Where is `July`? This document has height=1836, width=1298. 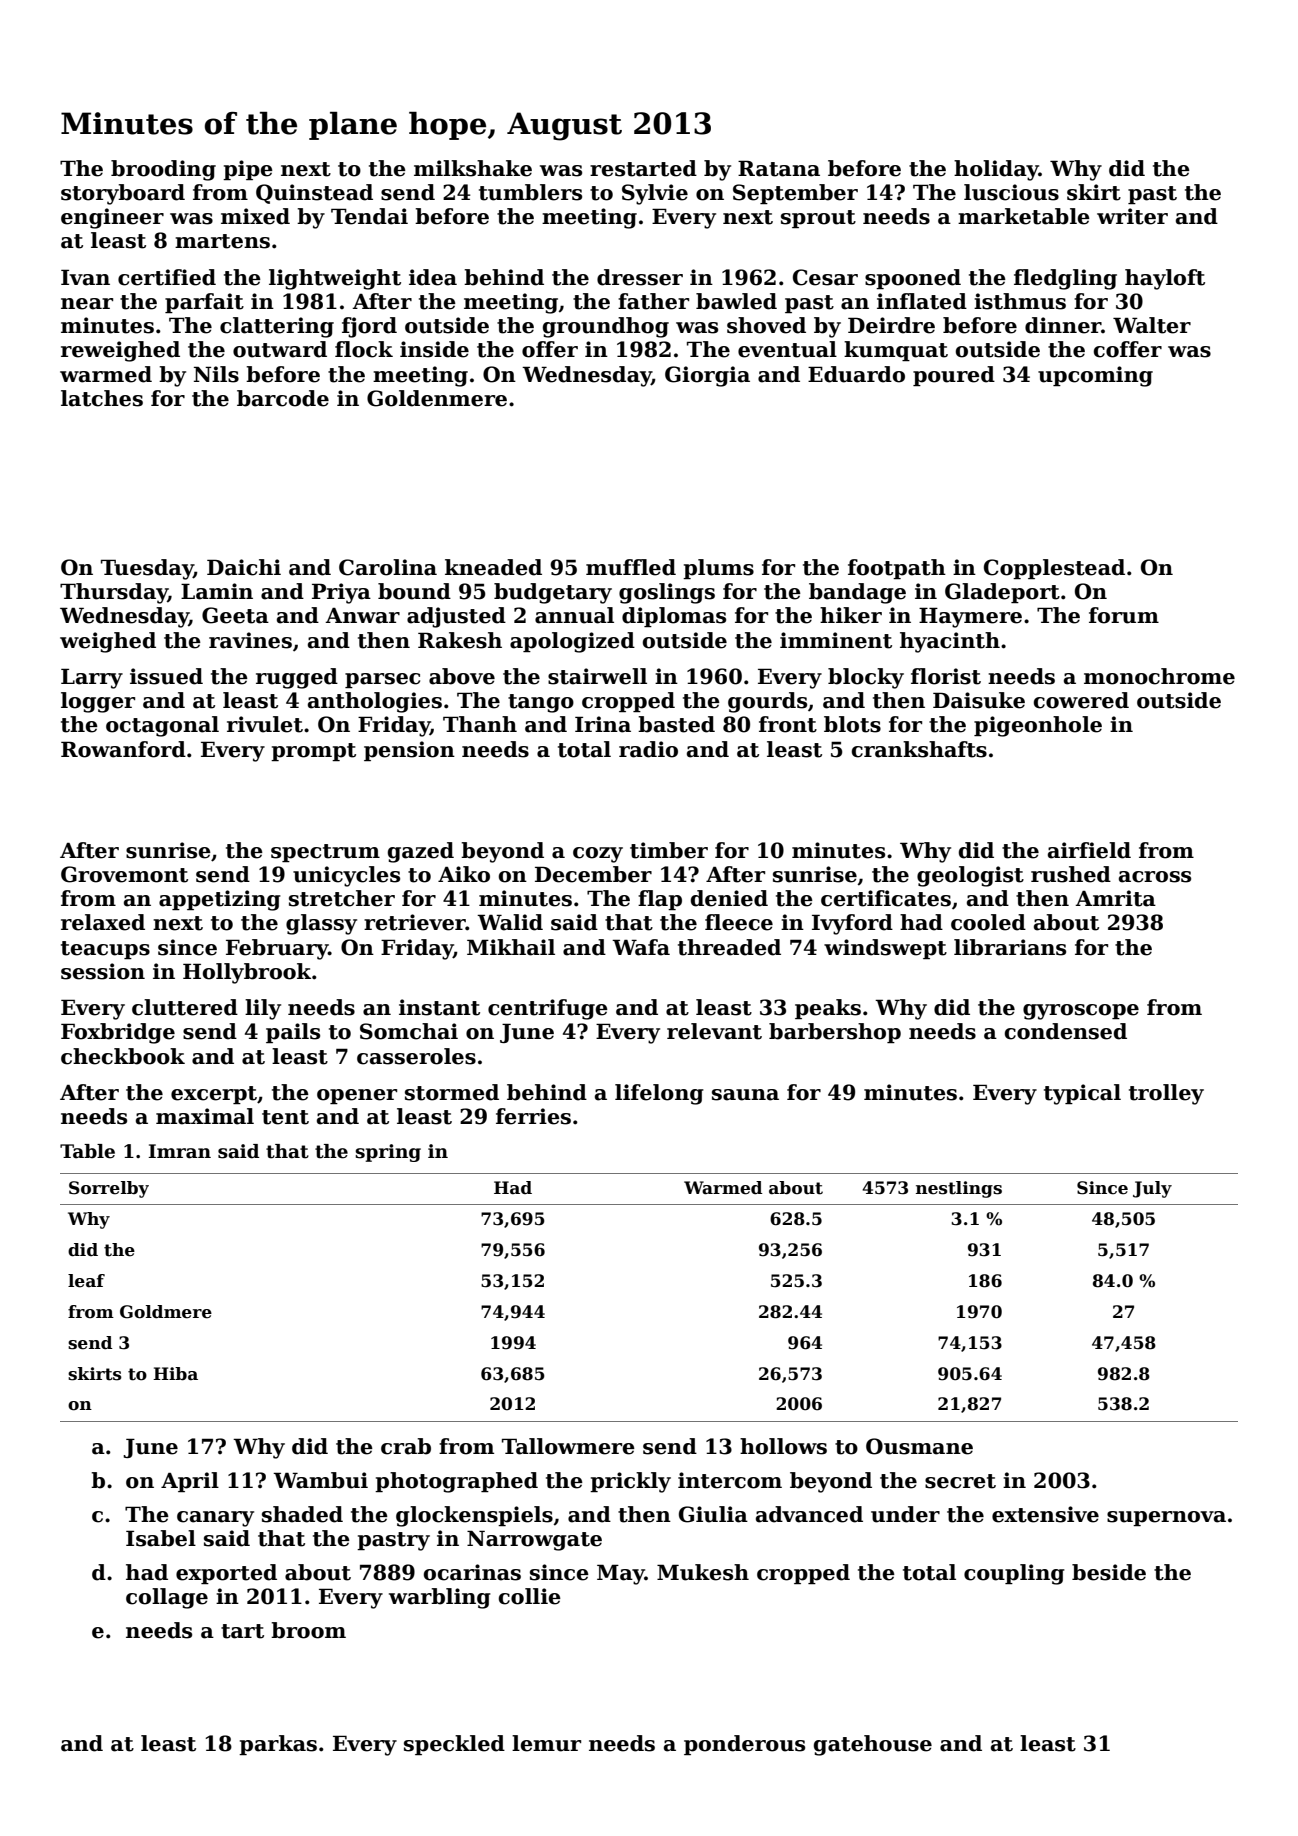
July is located at coordinates (1152, 1189).
